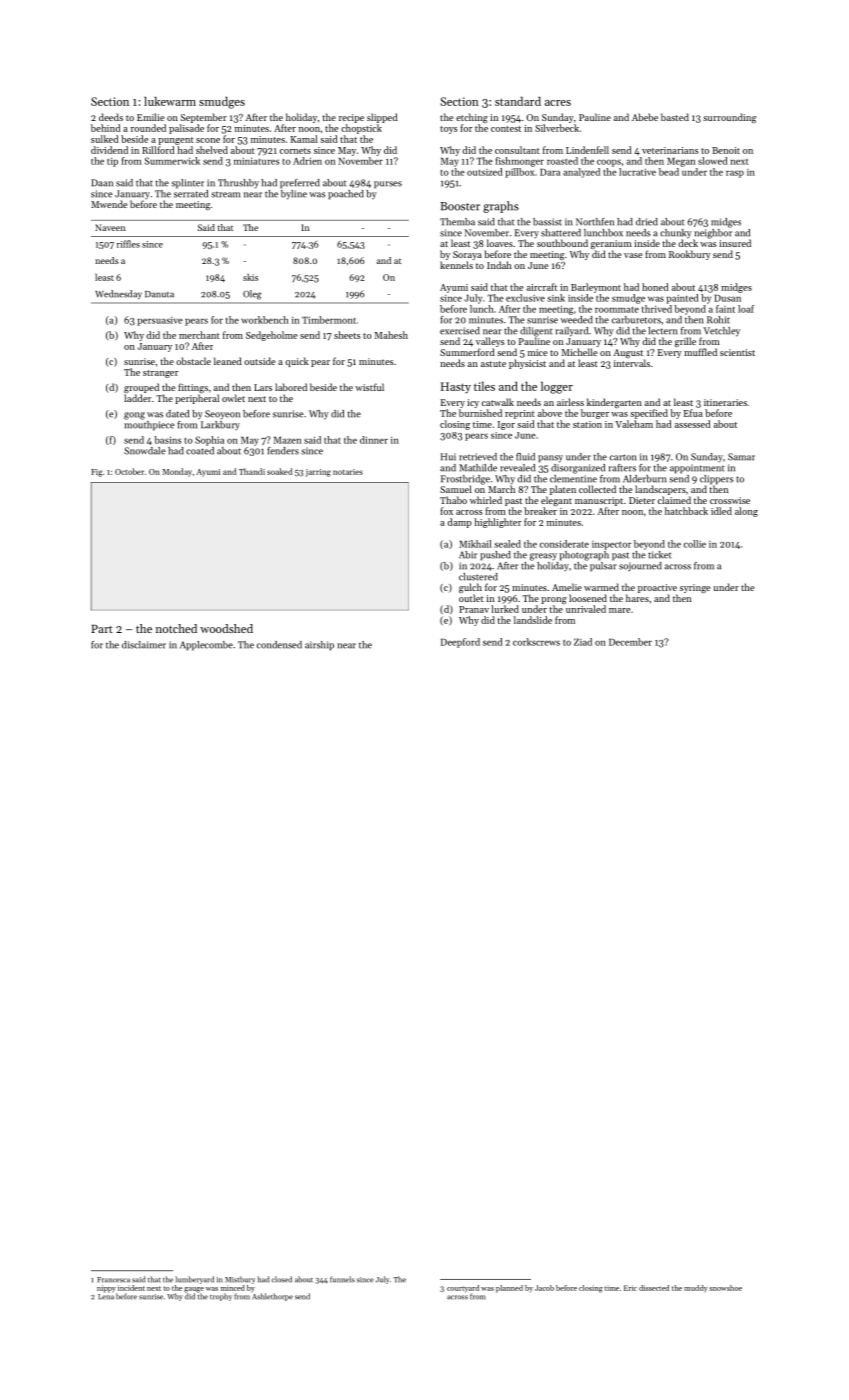 The image size is (849, 1400). Describe the element at coordinates (129, 471) in the document. I see `October` at that location.
